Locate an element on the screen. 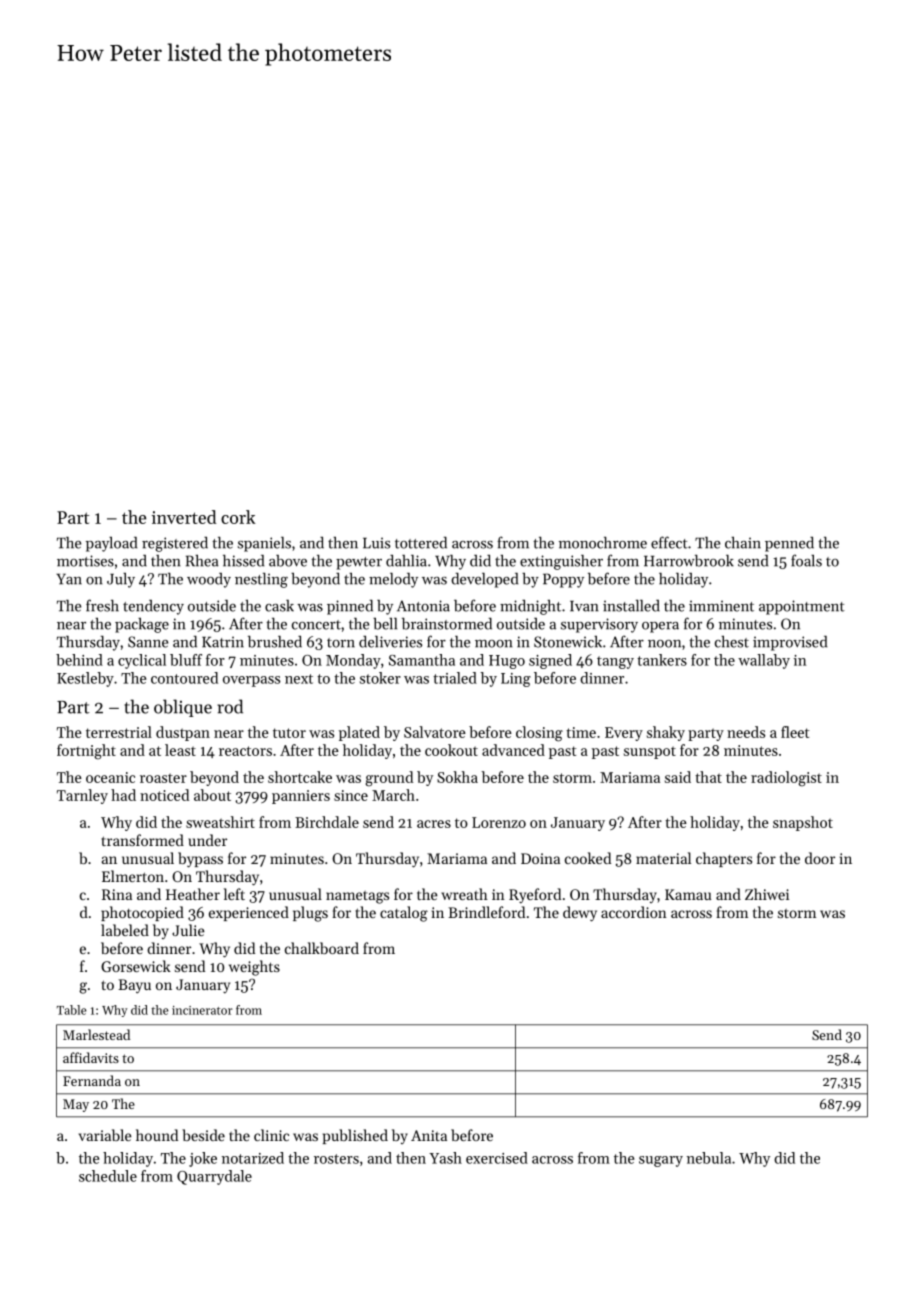 Image resolution: width=924 pixels, height=1308 pixels. effect is located at coordinates (669, 542).
